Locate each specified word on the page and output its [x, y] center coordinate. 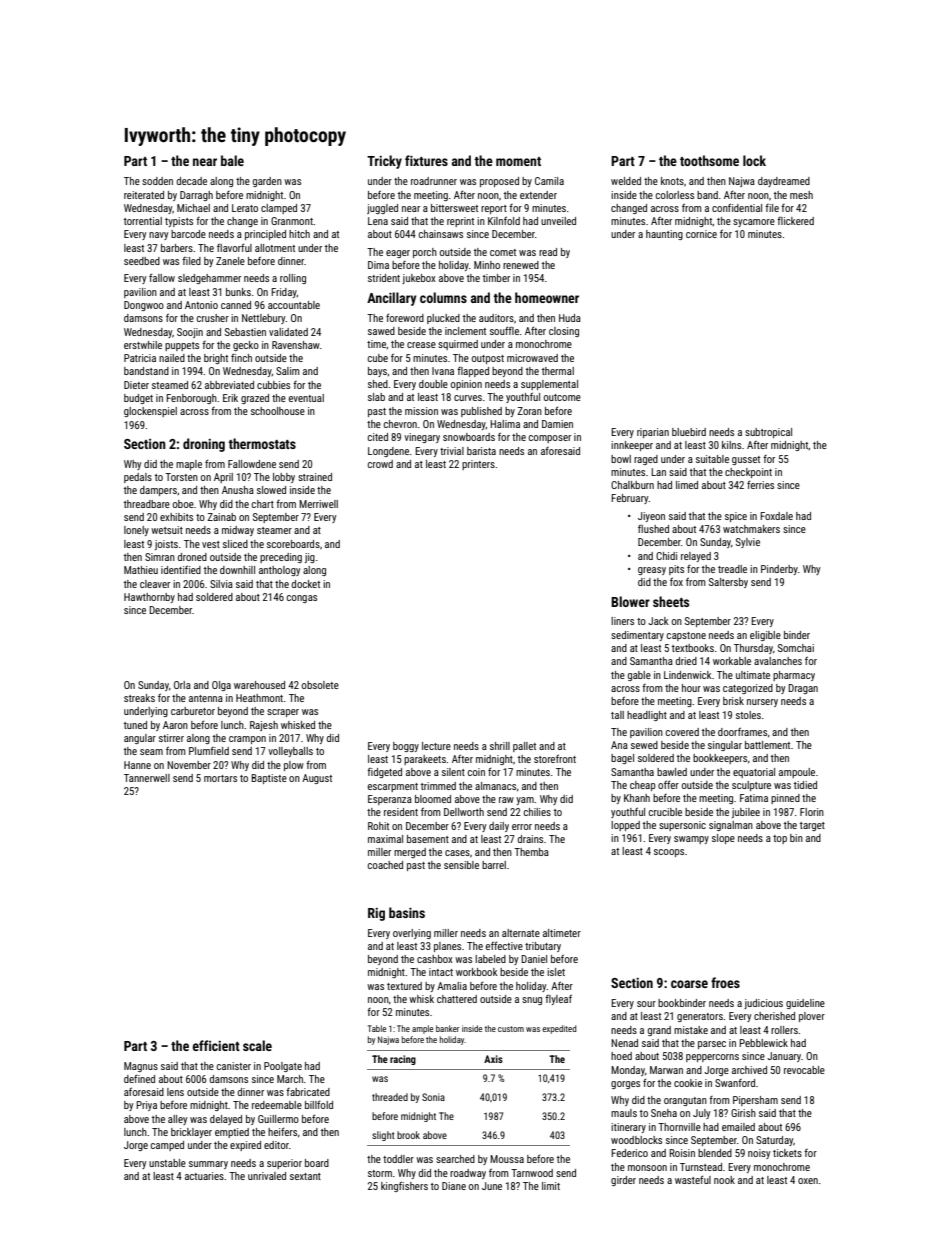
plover [812, 1017]
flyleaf [558, 999]
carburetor [193, 711]
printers [478, 465]
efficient [216, 1045]
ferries [760, 484]
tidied [805, 785]
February [630, 499]
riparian [653, 433]
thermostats [262, 443]
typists [179, 222]
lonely [136, 531]
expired [245, 1146]
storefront [555, 758]
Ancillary [391, 299]
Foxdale [776, 516]
